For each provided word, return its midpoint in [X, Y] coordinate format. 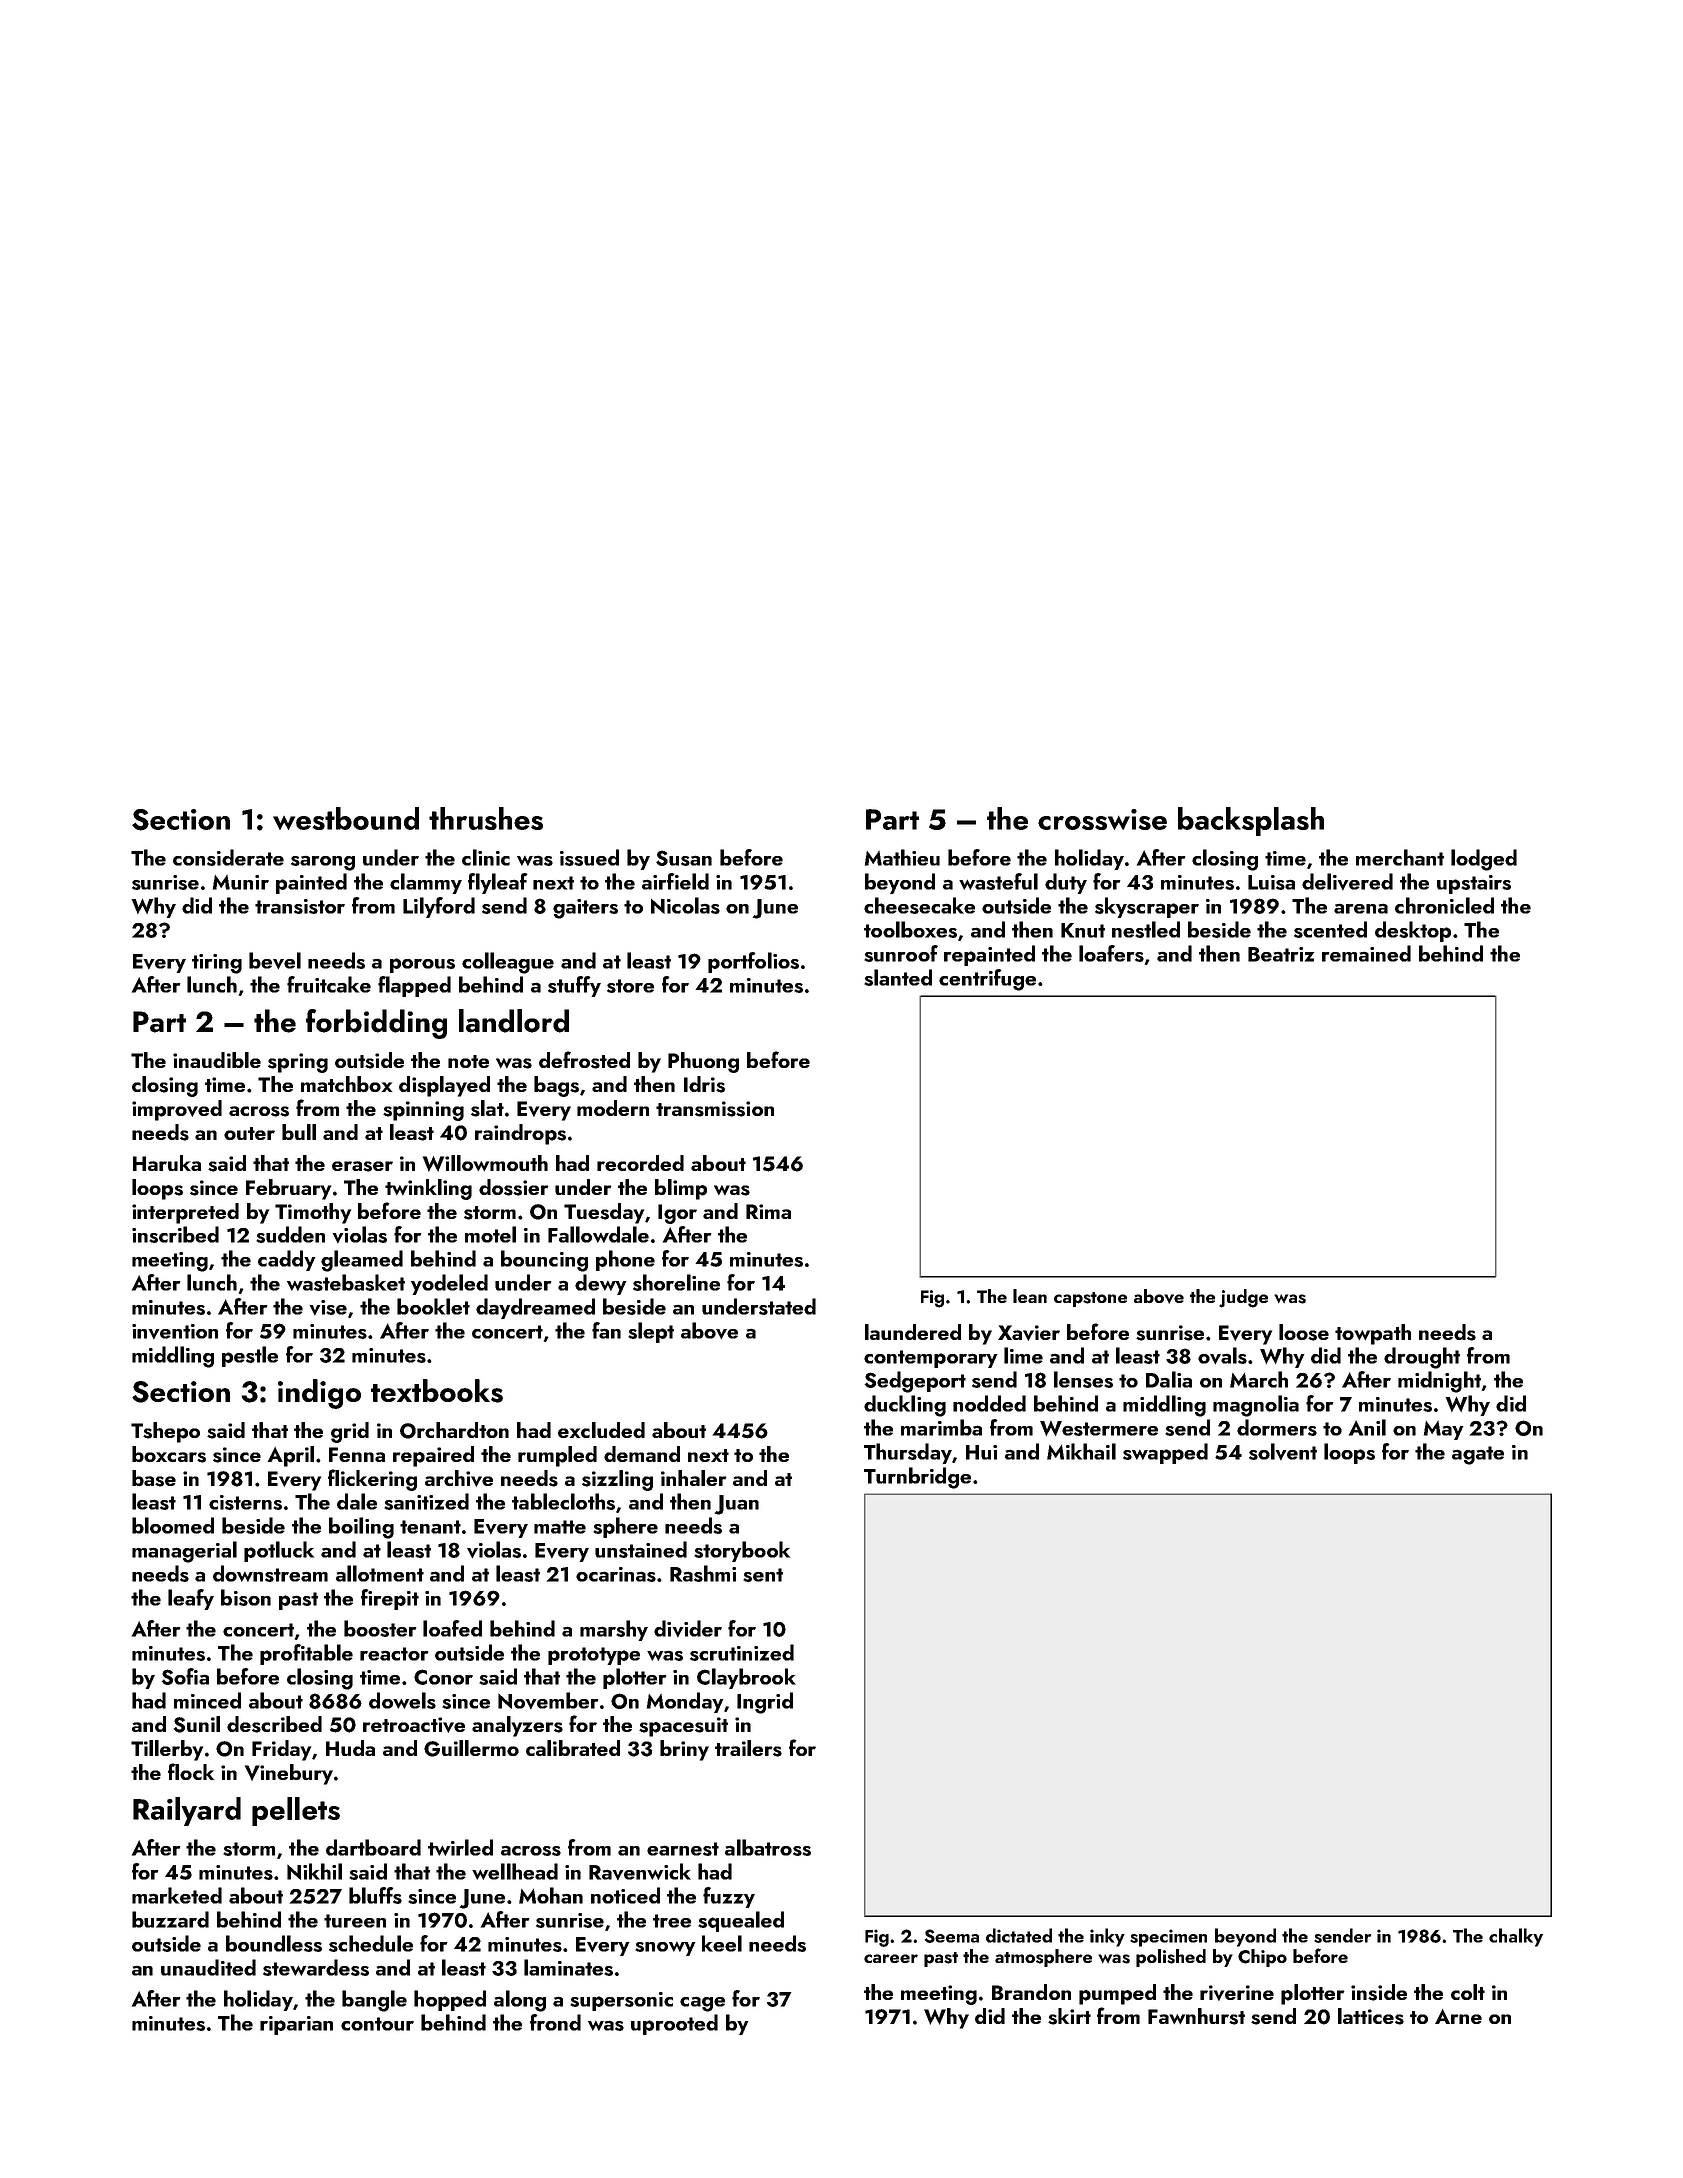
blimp [681, 1189]
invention [175, 1331]
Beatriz [1281, 954]
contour [377, 2024]
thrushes [486, 818]
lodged [1484, 860]
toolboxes [910, 929]
